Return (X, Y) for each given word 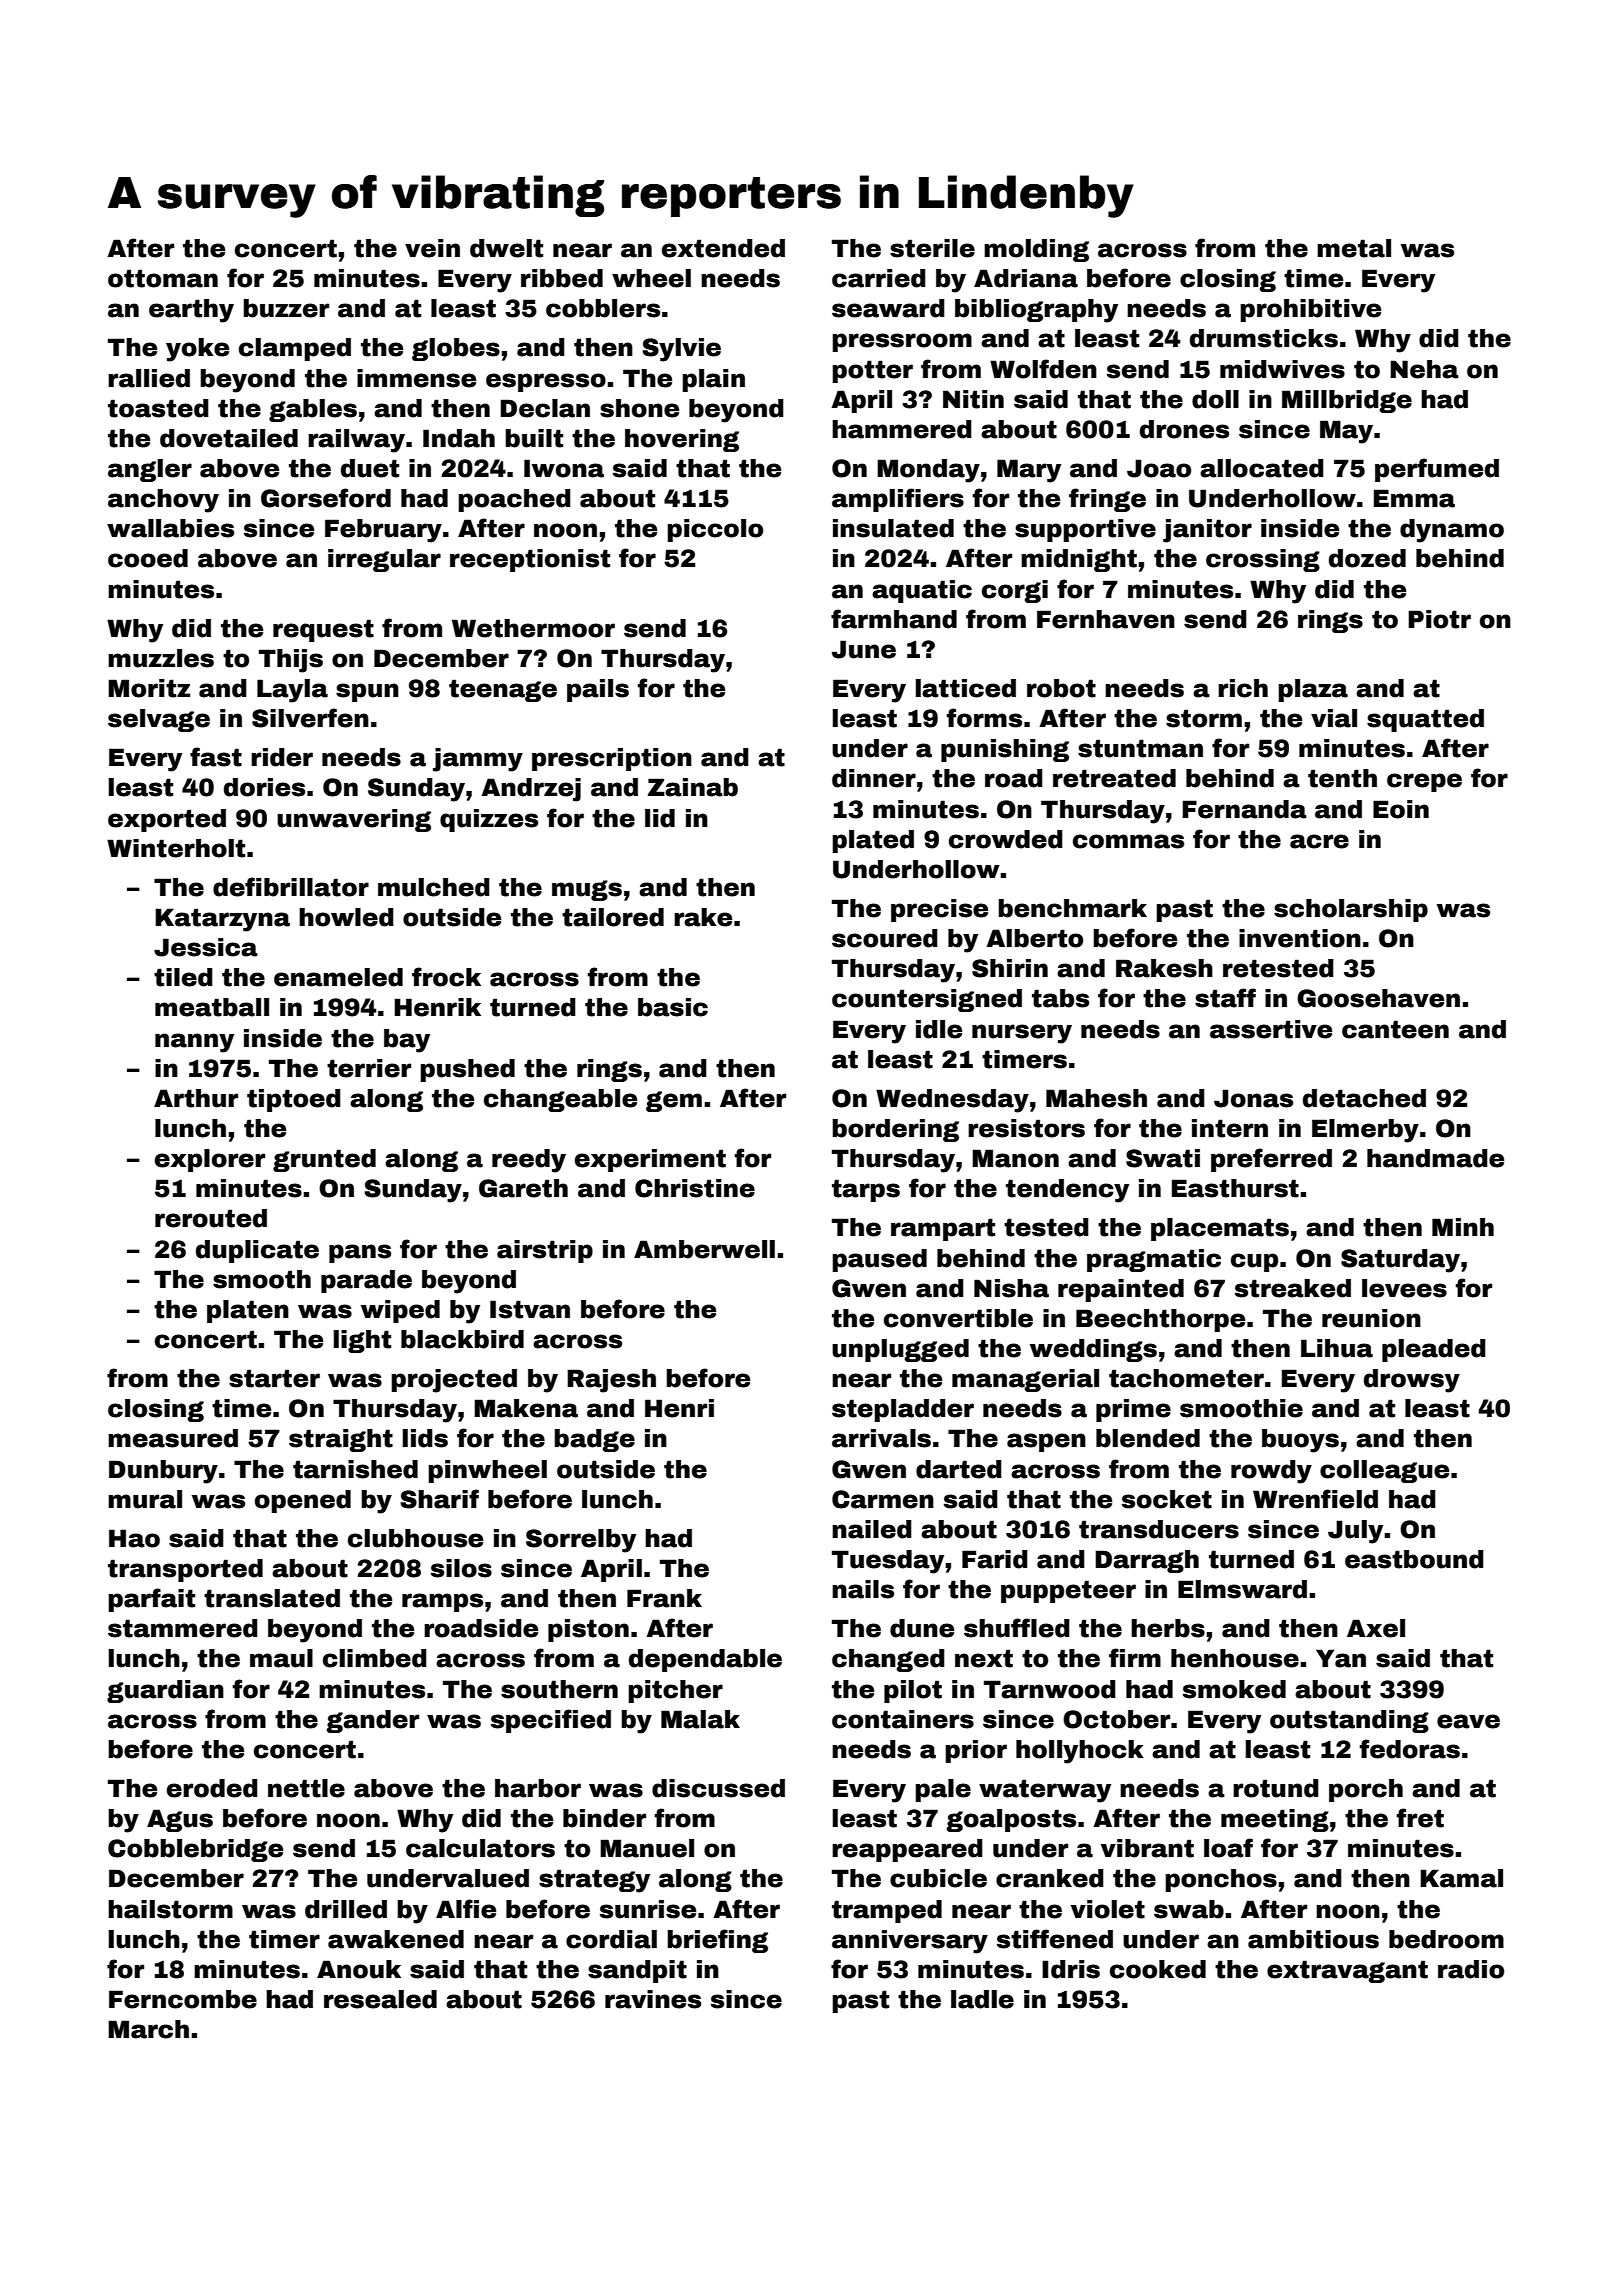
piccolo (715, 530)
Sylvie (681, 350)
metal (1354, 248)
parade (366, 1281)
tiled (183, 977)
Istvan (530, 1309)
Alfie (466, 1909)
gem (674, 1101)
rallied (149, 378)
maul (281, 1658)
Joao (1159, 468)
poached (514, 500)
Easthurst (1235, 1188)
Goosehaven (1378, 998)
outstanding (1349, 1721)
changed (888, 1660)
